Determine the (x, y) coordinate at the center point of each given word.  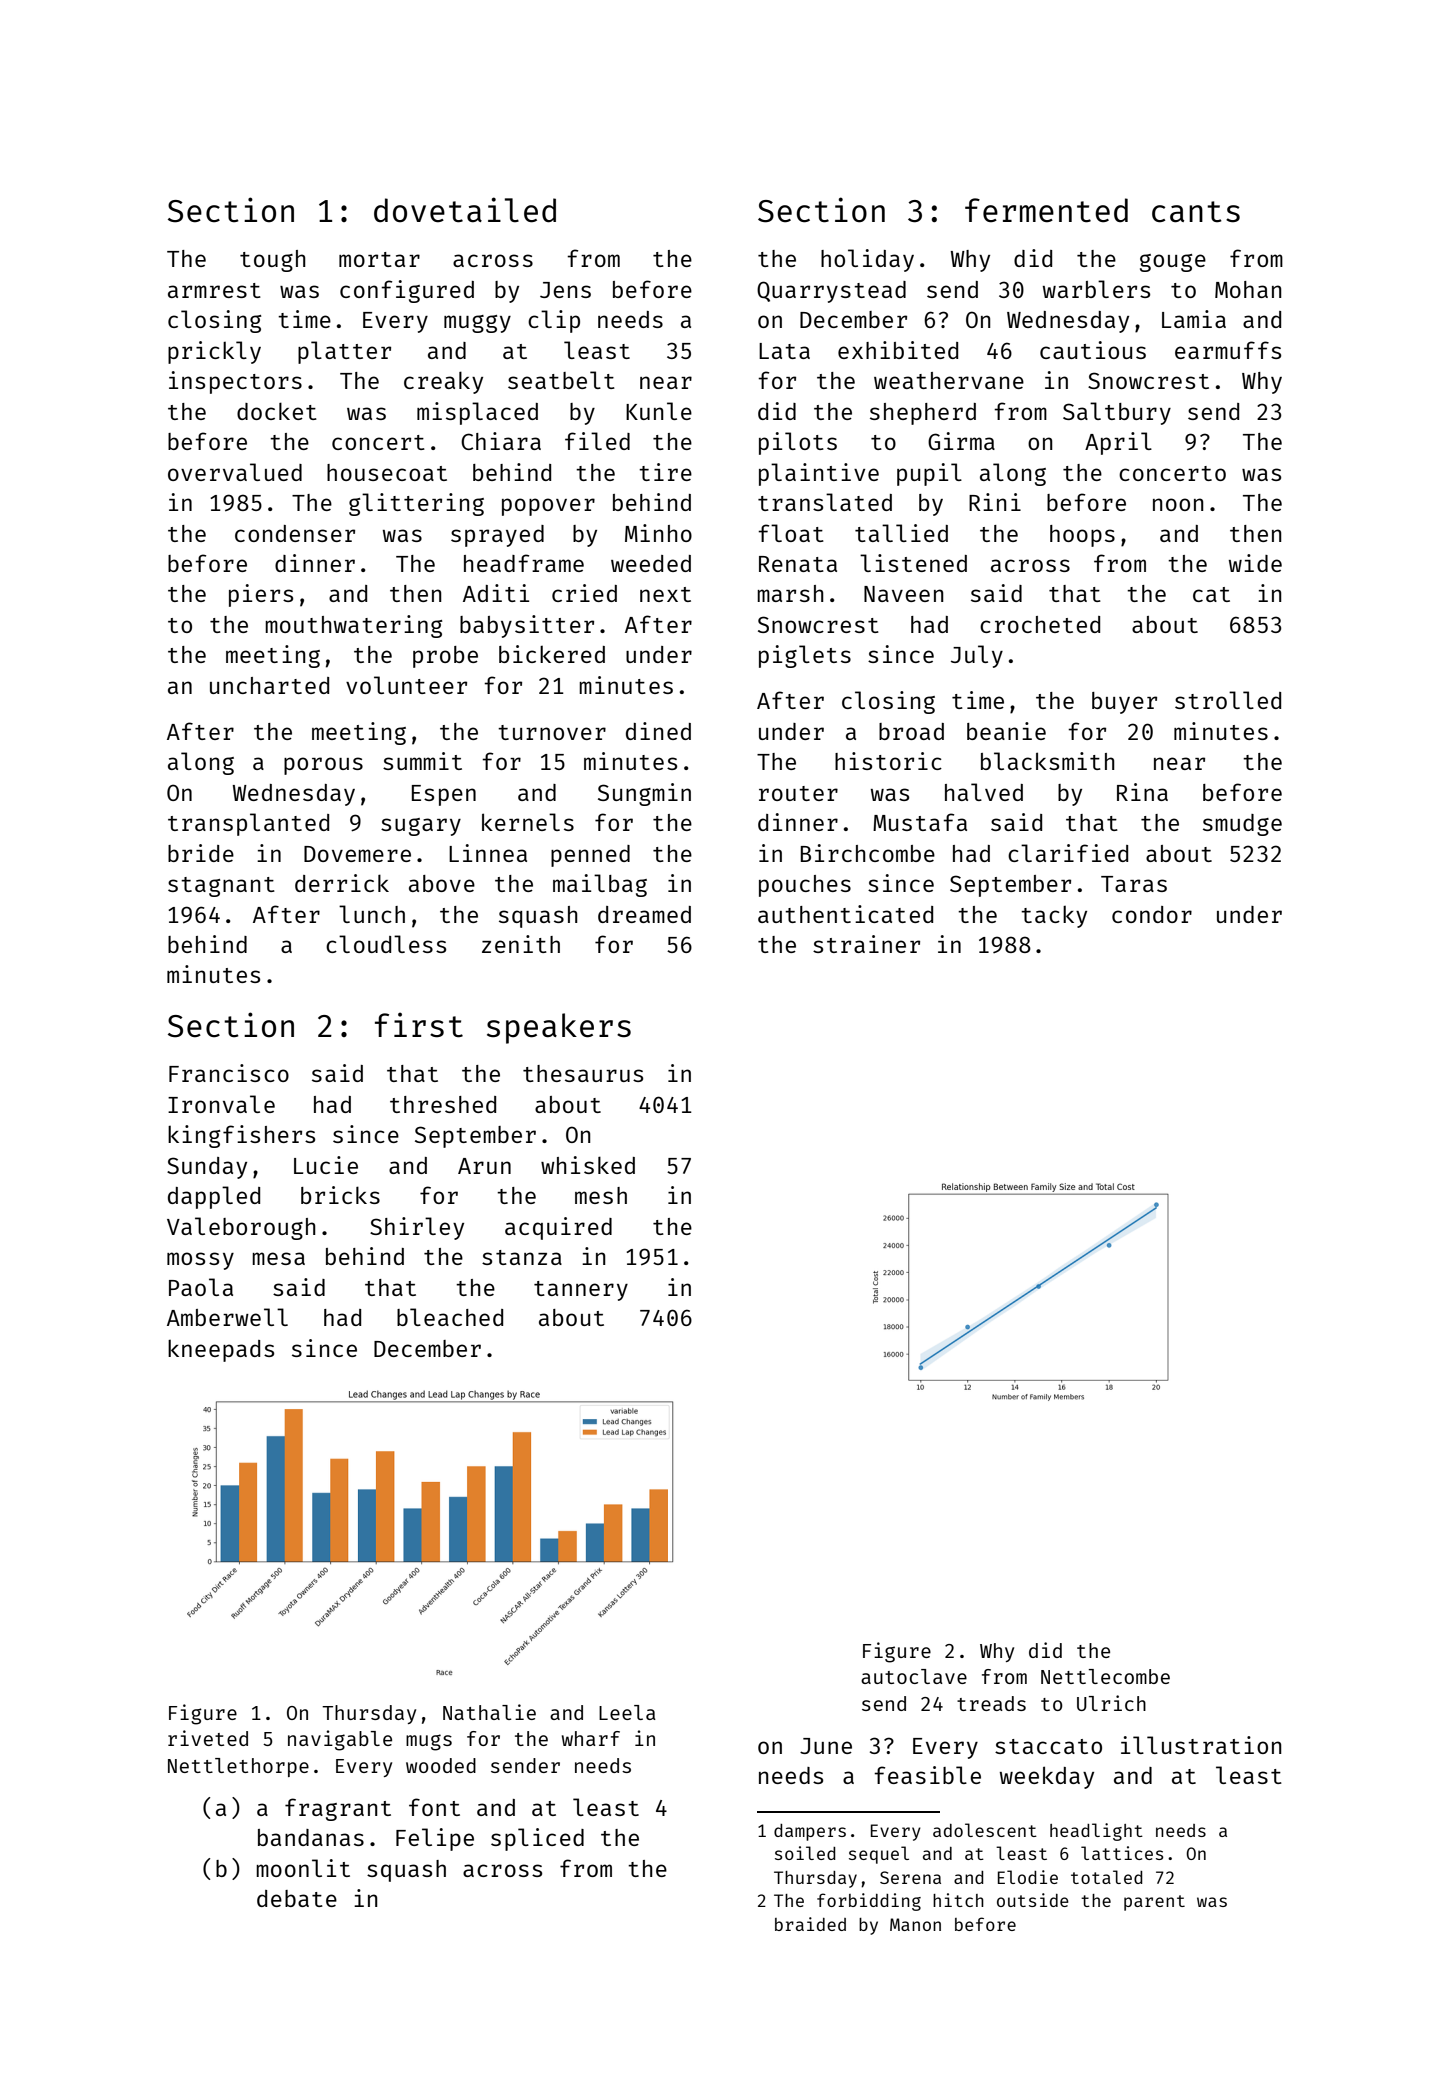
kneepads (221, 1351)
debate (297, 1898)
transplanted (248, 824)
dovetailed (465, 210)
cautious (1093, 350)
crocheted (1040, 624)
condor (1152, 914)
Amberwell (227, 1317)
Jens (565, 290)
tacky (1054, 917)
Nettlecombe (1105, 1676)
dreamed (644, 914)
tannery (581, 1291)
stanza (522, 1257)
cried (584, 593)
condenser (295, 533)
